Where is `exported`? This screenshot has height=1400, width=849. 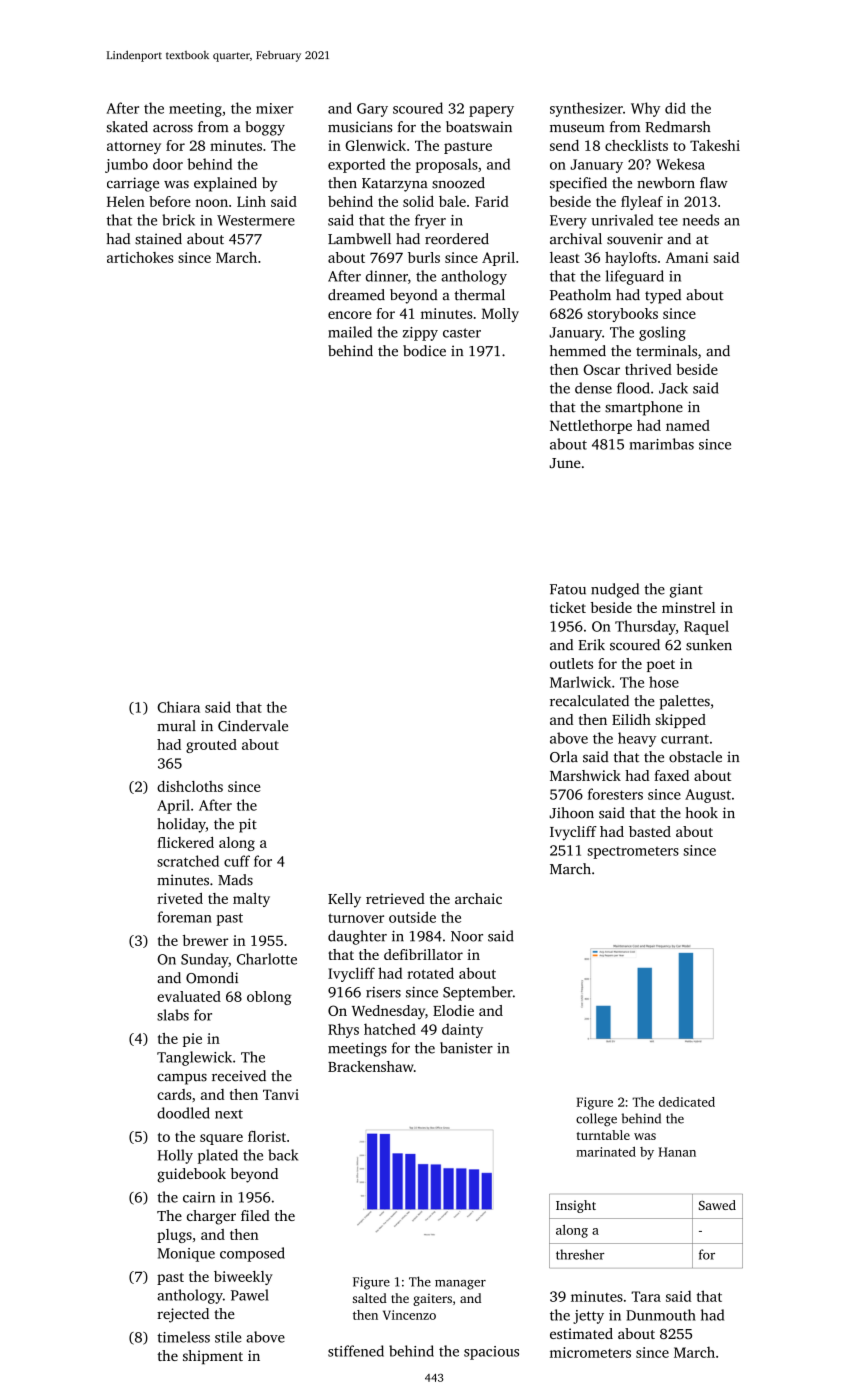 exported is located at coordinates (356, 165).
